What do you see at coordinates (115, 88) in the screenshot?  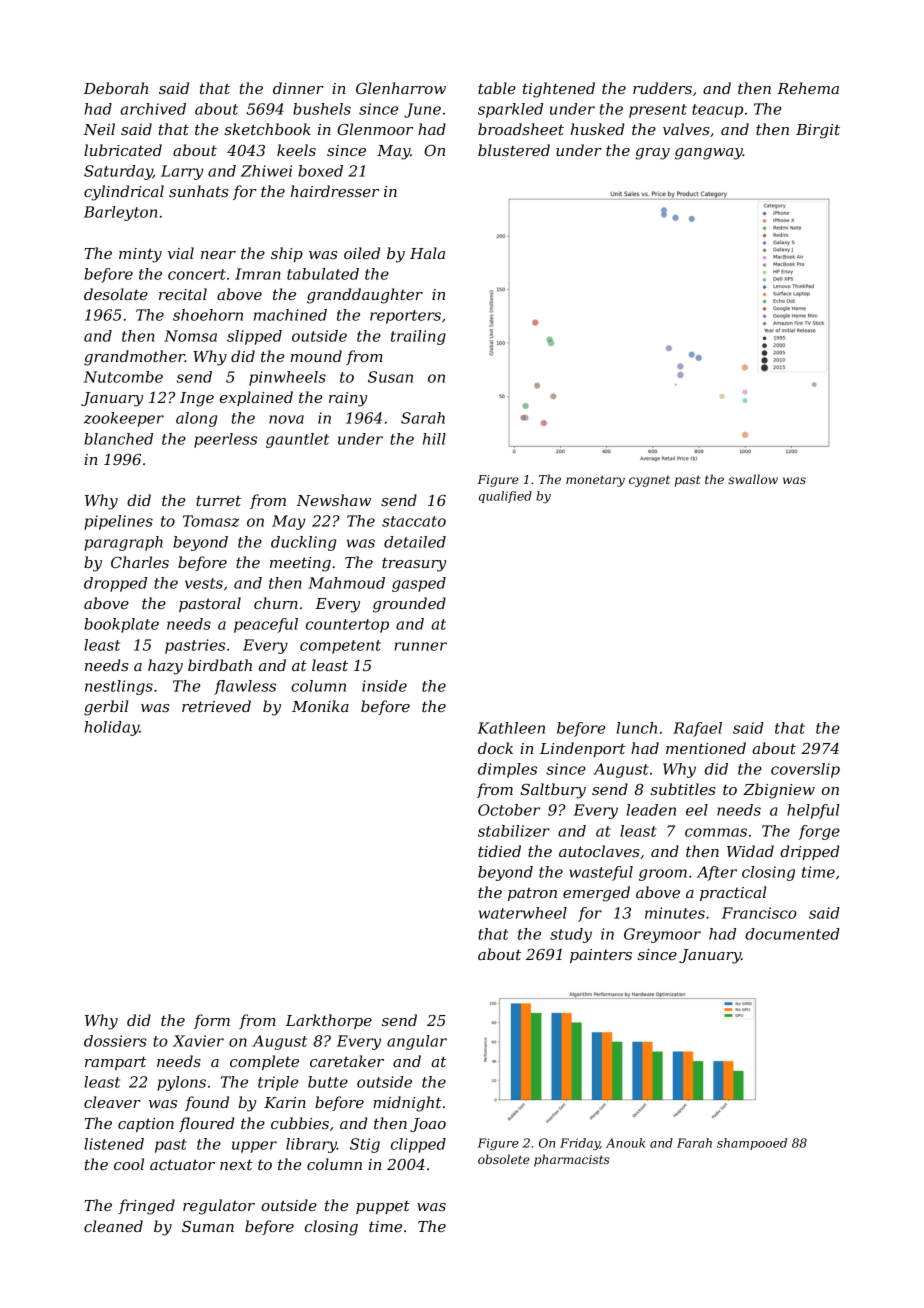 I see `Deborah` at bounding box center [115, 88].
